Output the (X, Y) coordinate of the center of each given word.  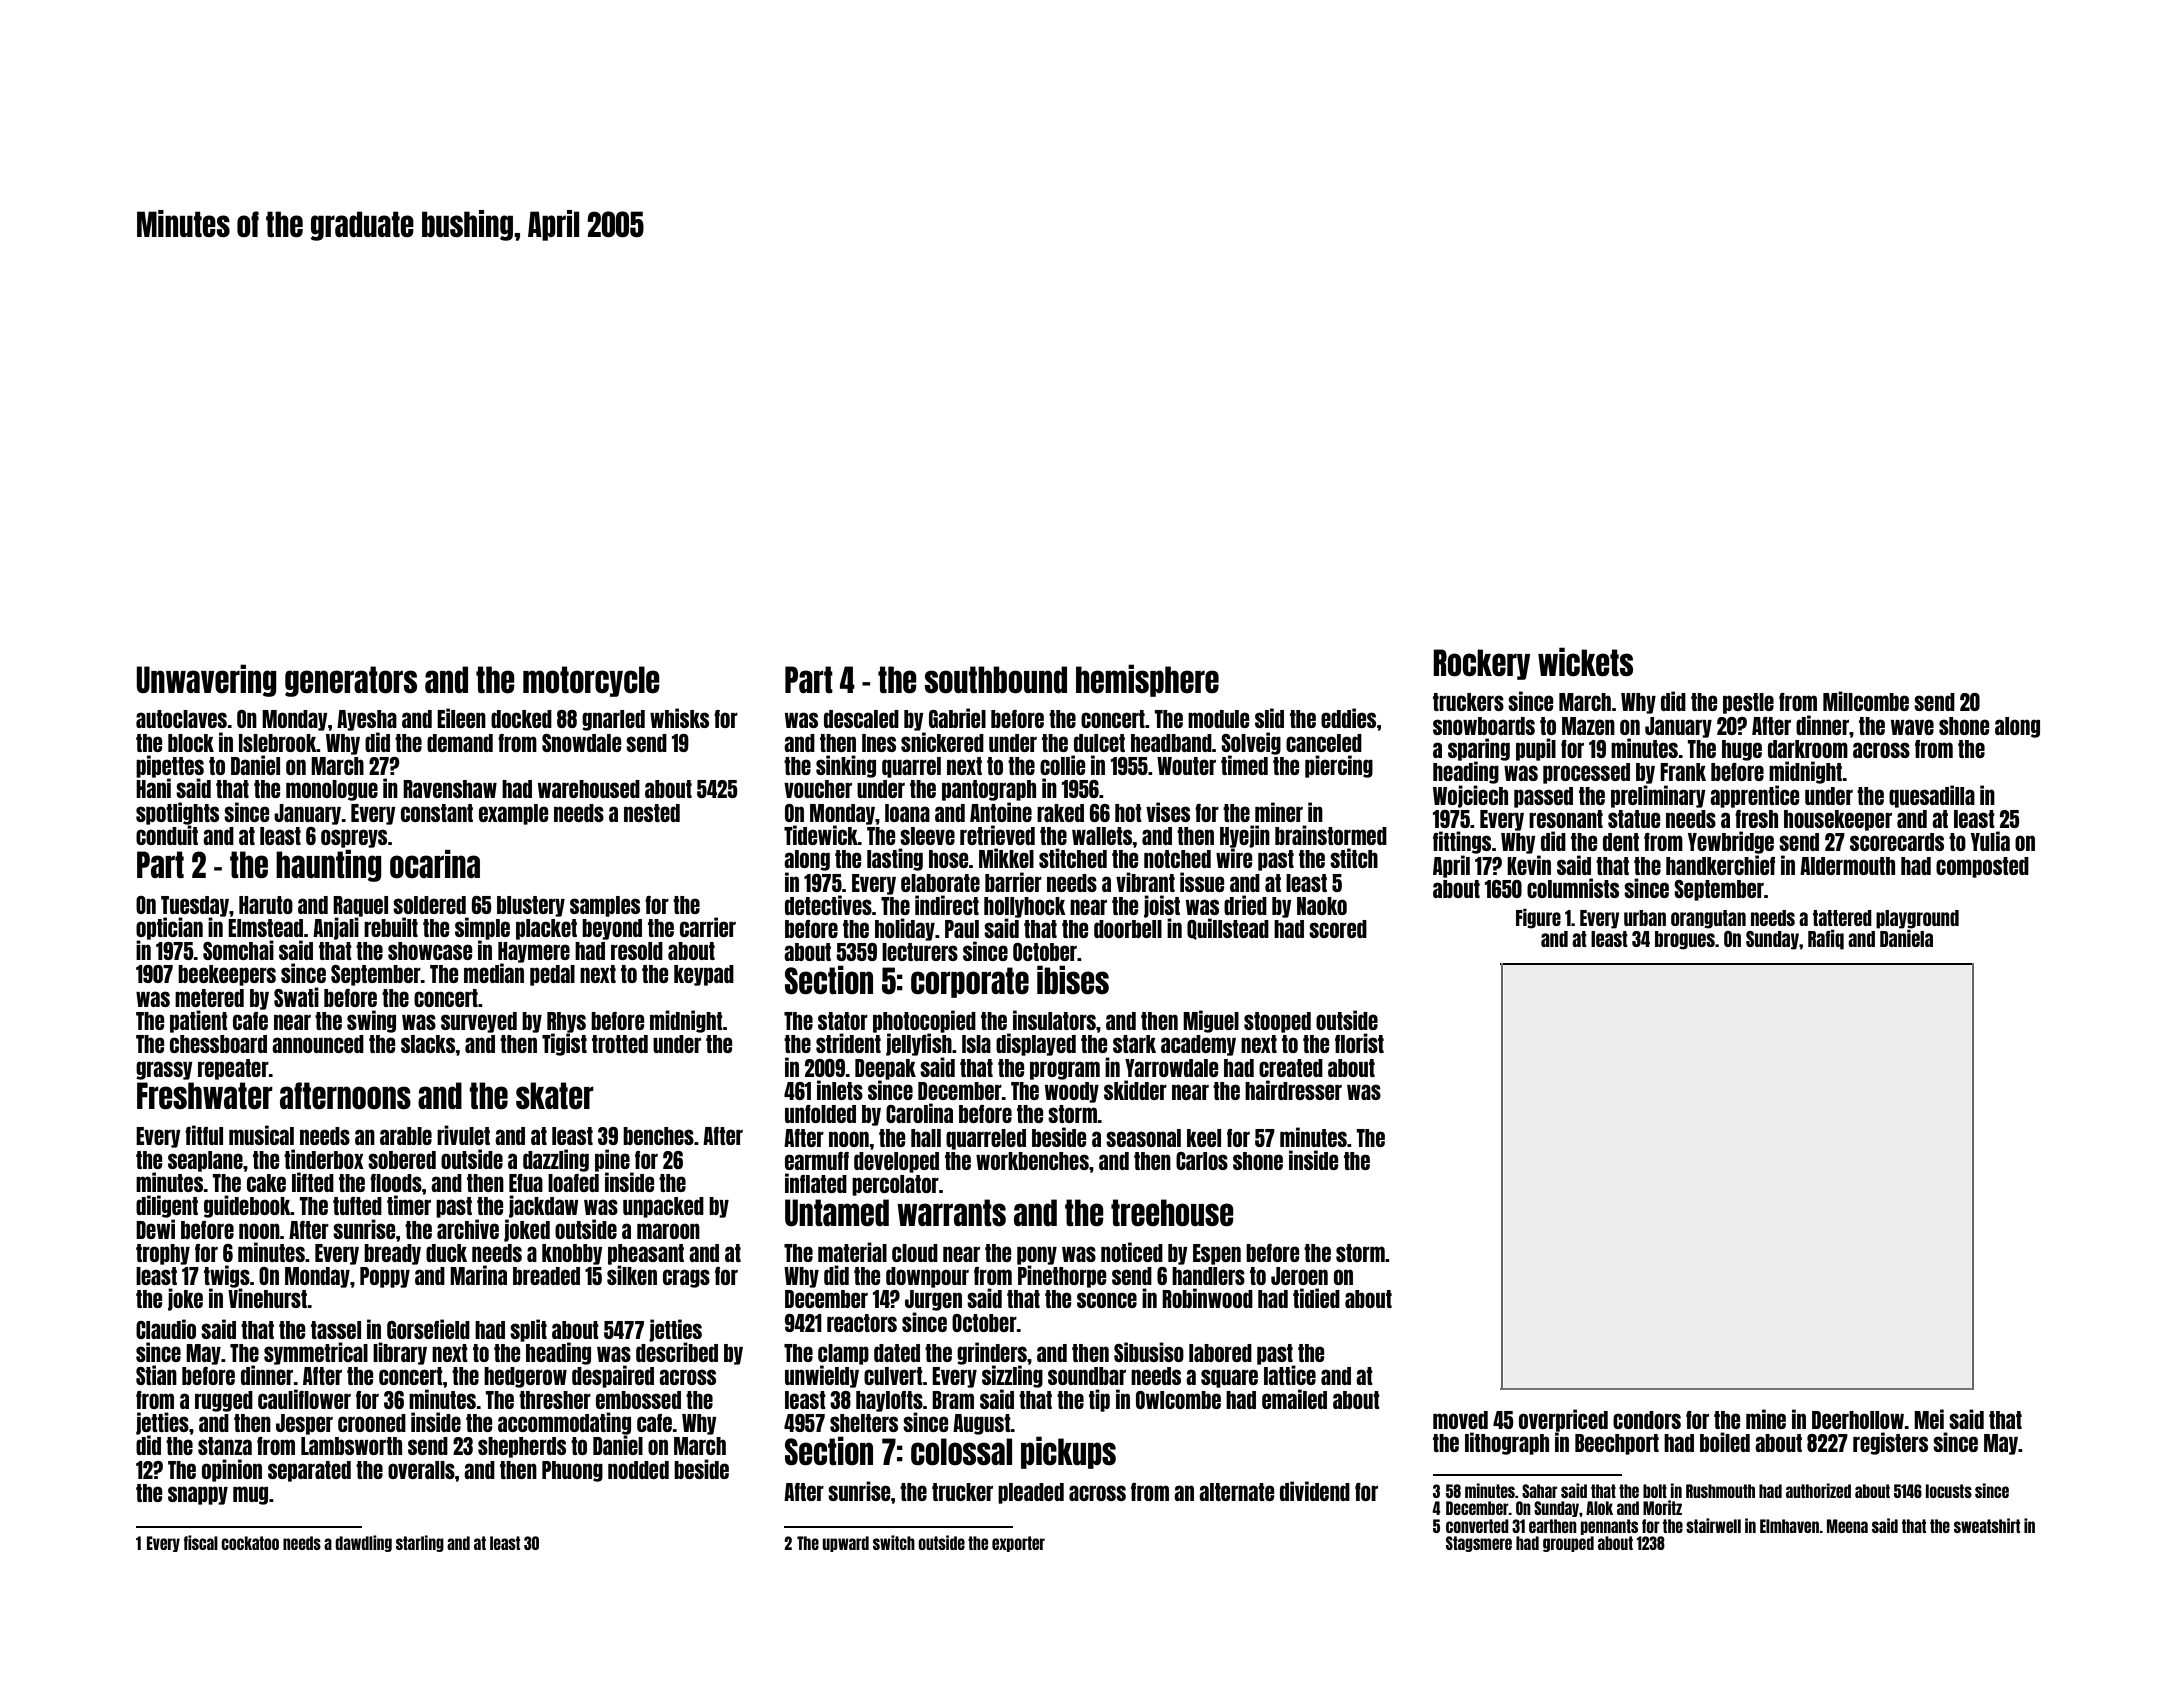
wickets (1585, 662)
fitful (204, 1135)
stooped (1277, 1022)
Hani (153, 788)
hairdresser (1293, 1090)
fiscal (201, 1542)
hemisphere (1147, 680)
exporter (1018, 1544)
